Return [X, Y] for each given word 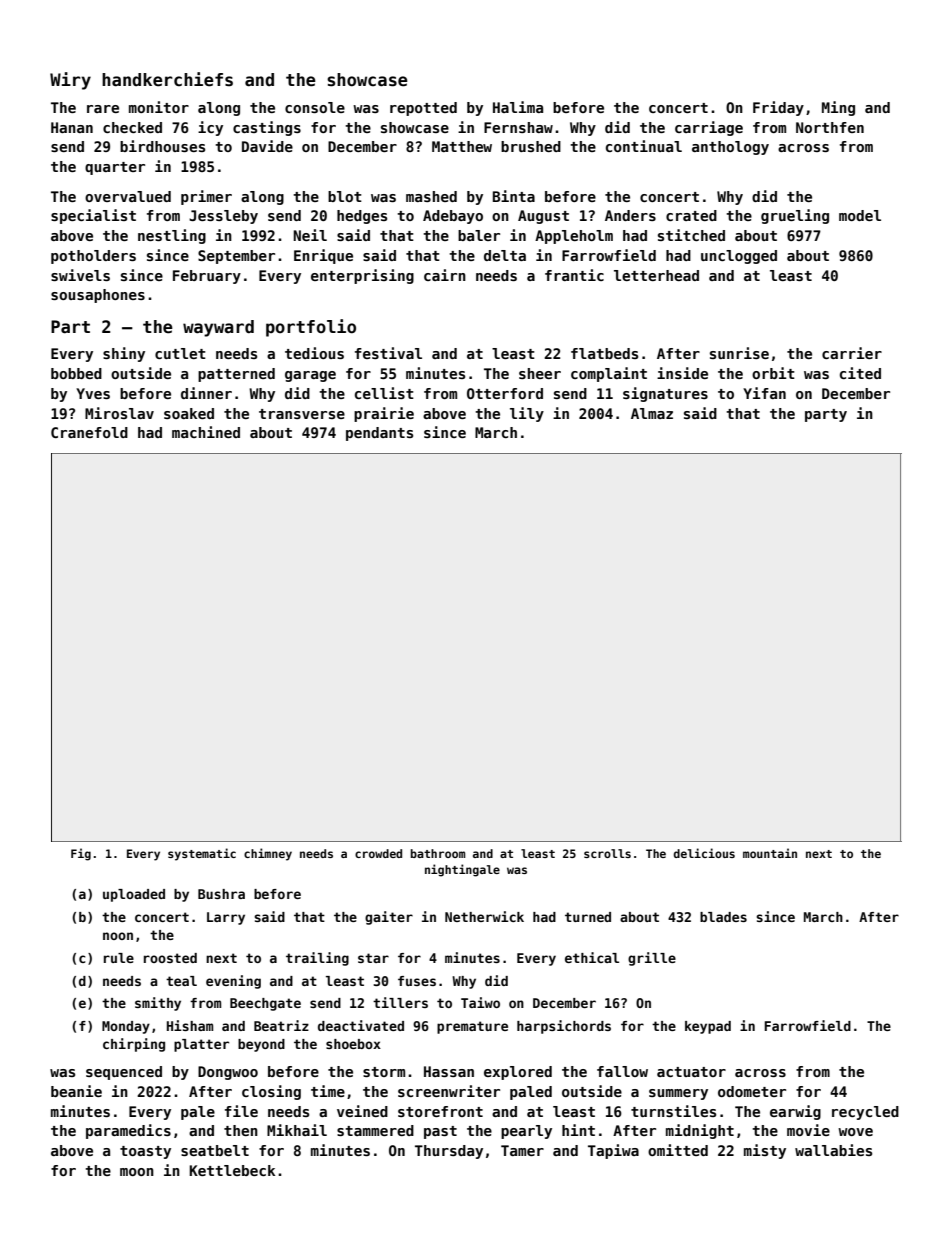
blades [723, 917]
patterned [236, 375]
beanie [76, 1091]
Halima [518, 107]
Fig [81, 854]
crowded [378, 853]
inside [682, 373]
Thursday [449, 1152]
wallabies [833, 1150]
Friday [778, 108]
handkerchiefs [167, 79]
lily [527, 414]
